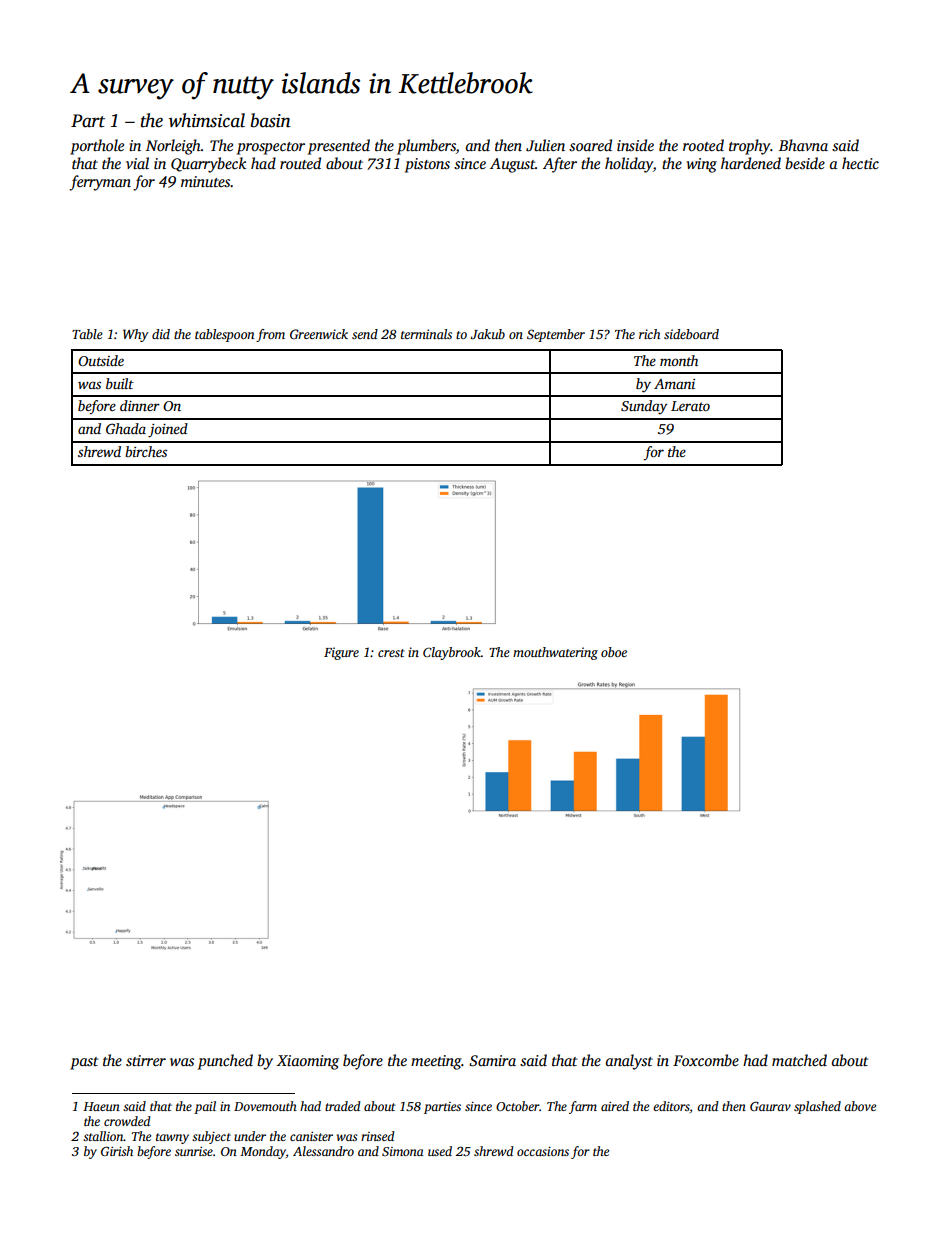  I want to click on crest, so click(391, 653).
